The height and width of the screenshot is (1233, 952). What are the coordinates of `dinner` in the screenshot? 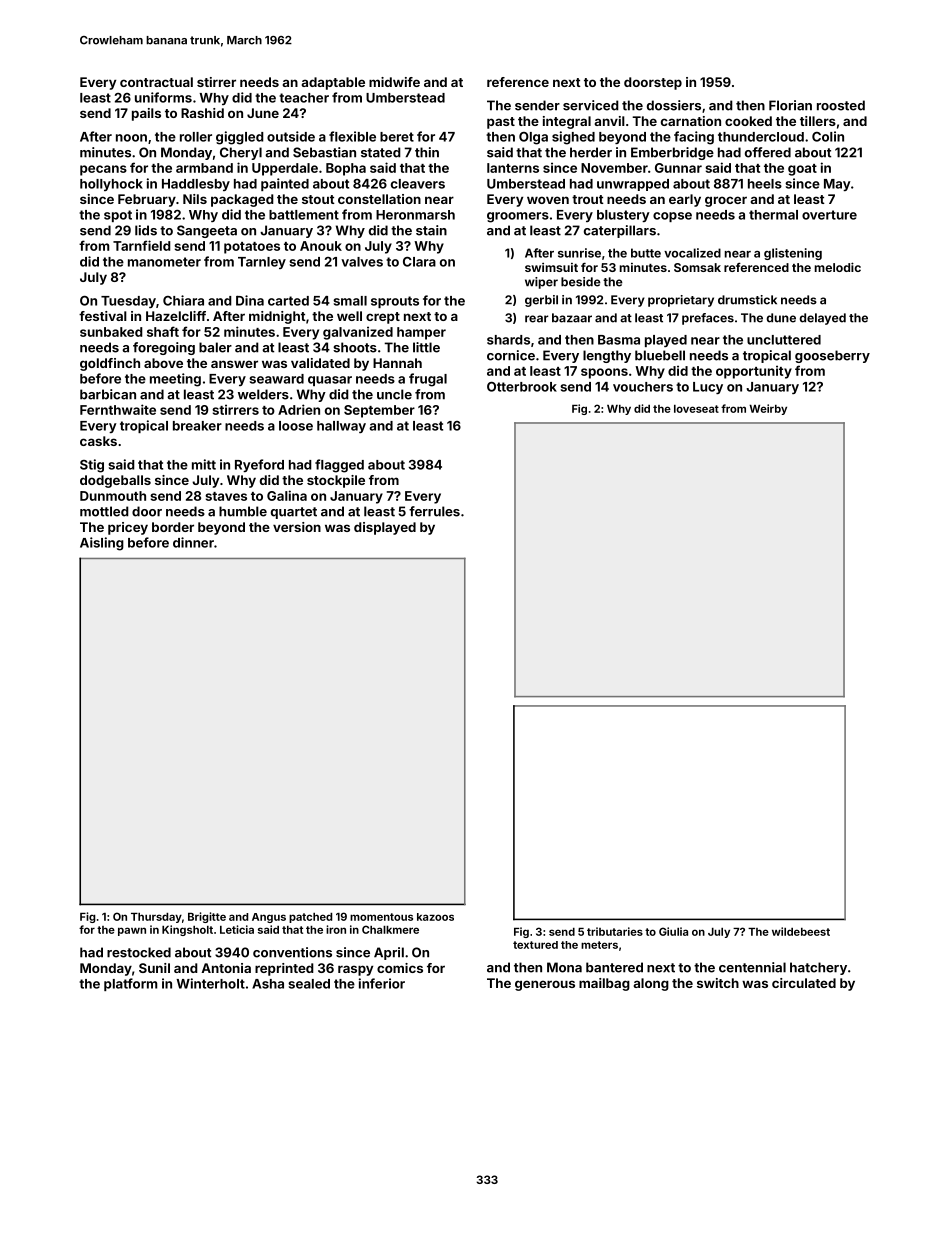 It's located at (193, 542).
